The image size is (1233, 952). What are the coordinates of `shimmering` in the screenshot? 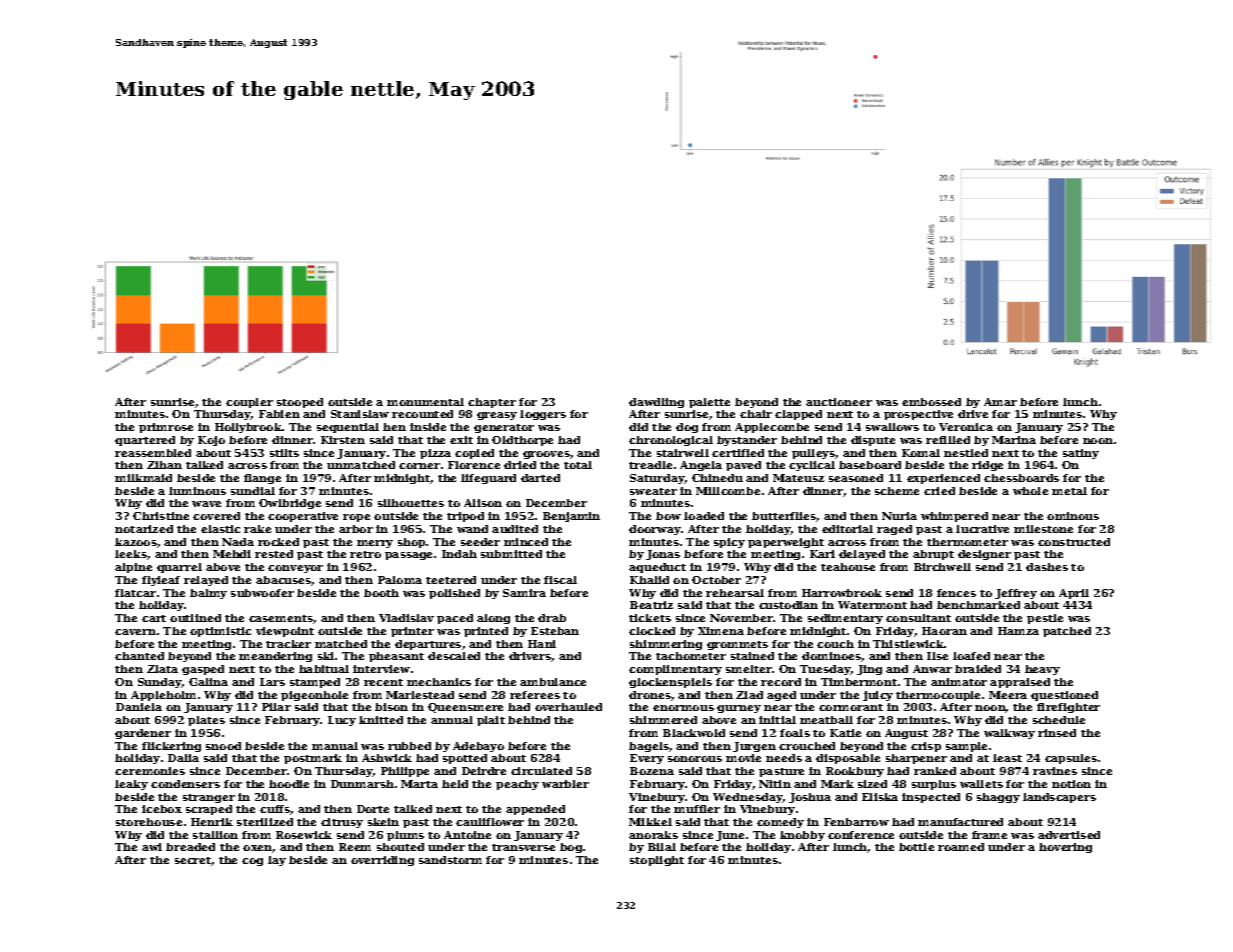 It's located at (666, 645).
